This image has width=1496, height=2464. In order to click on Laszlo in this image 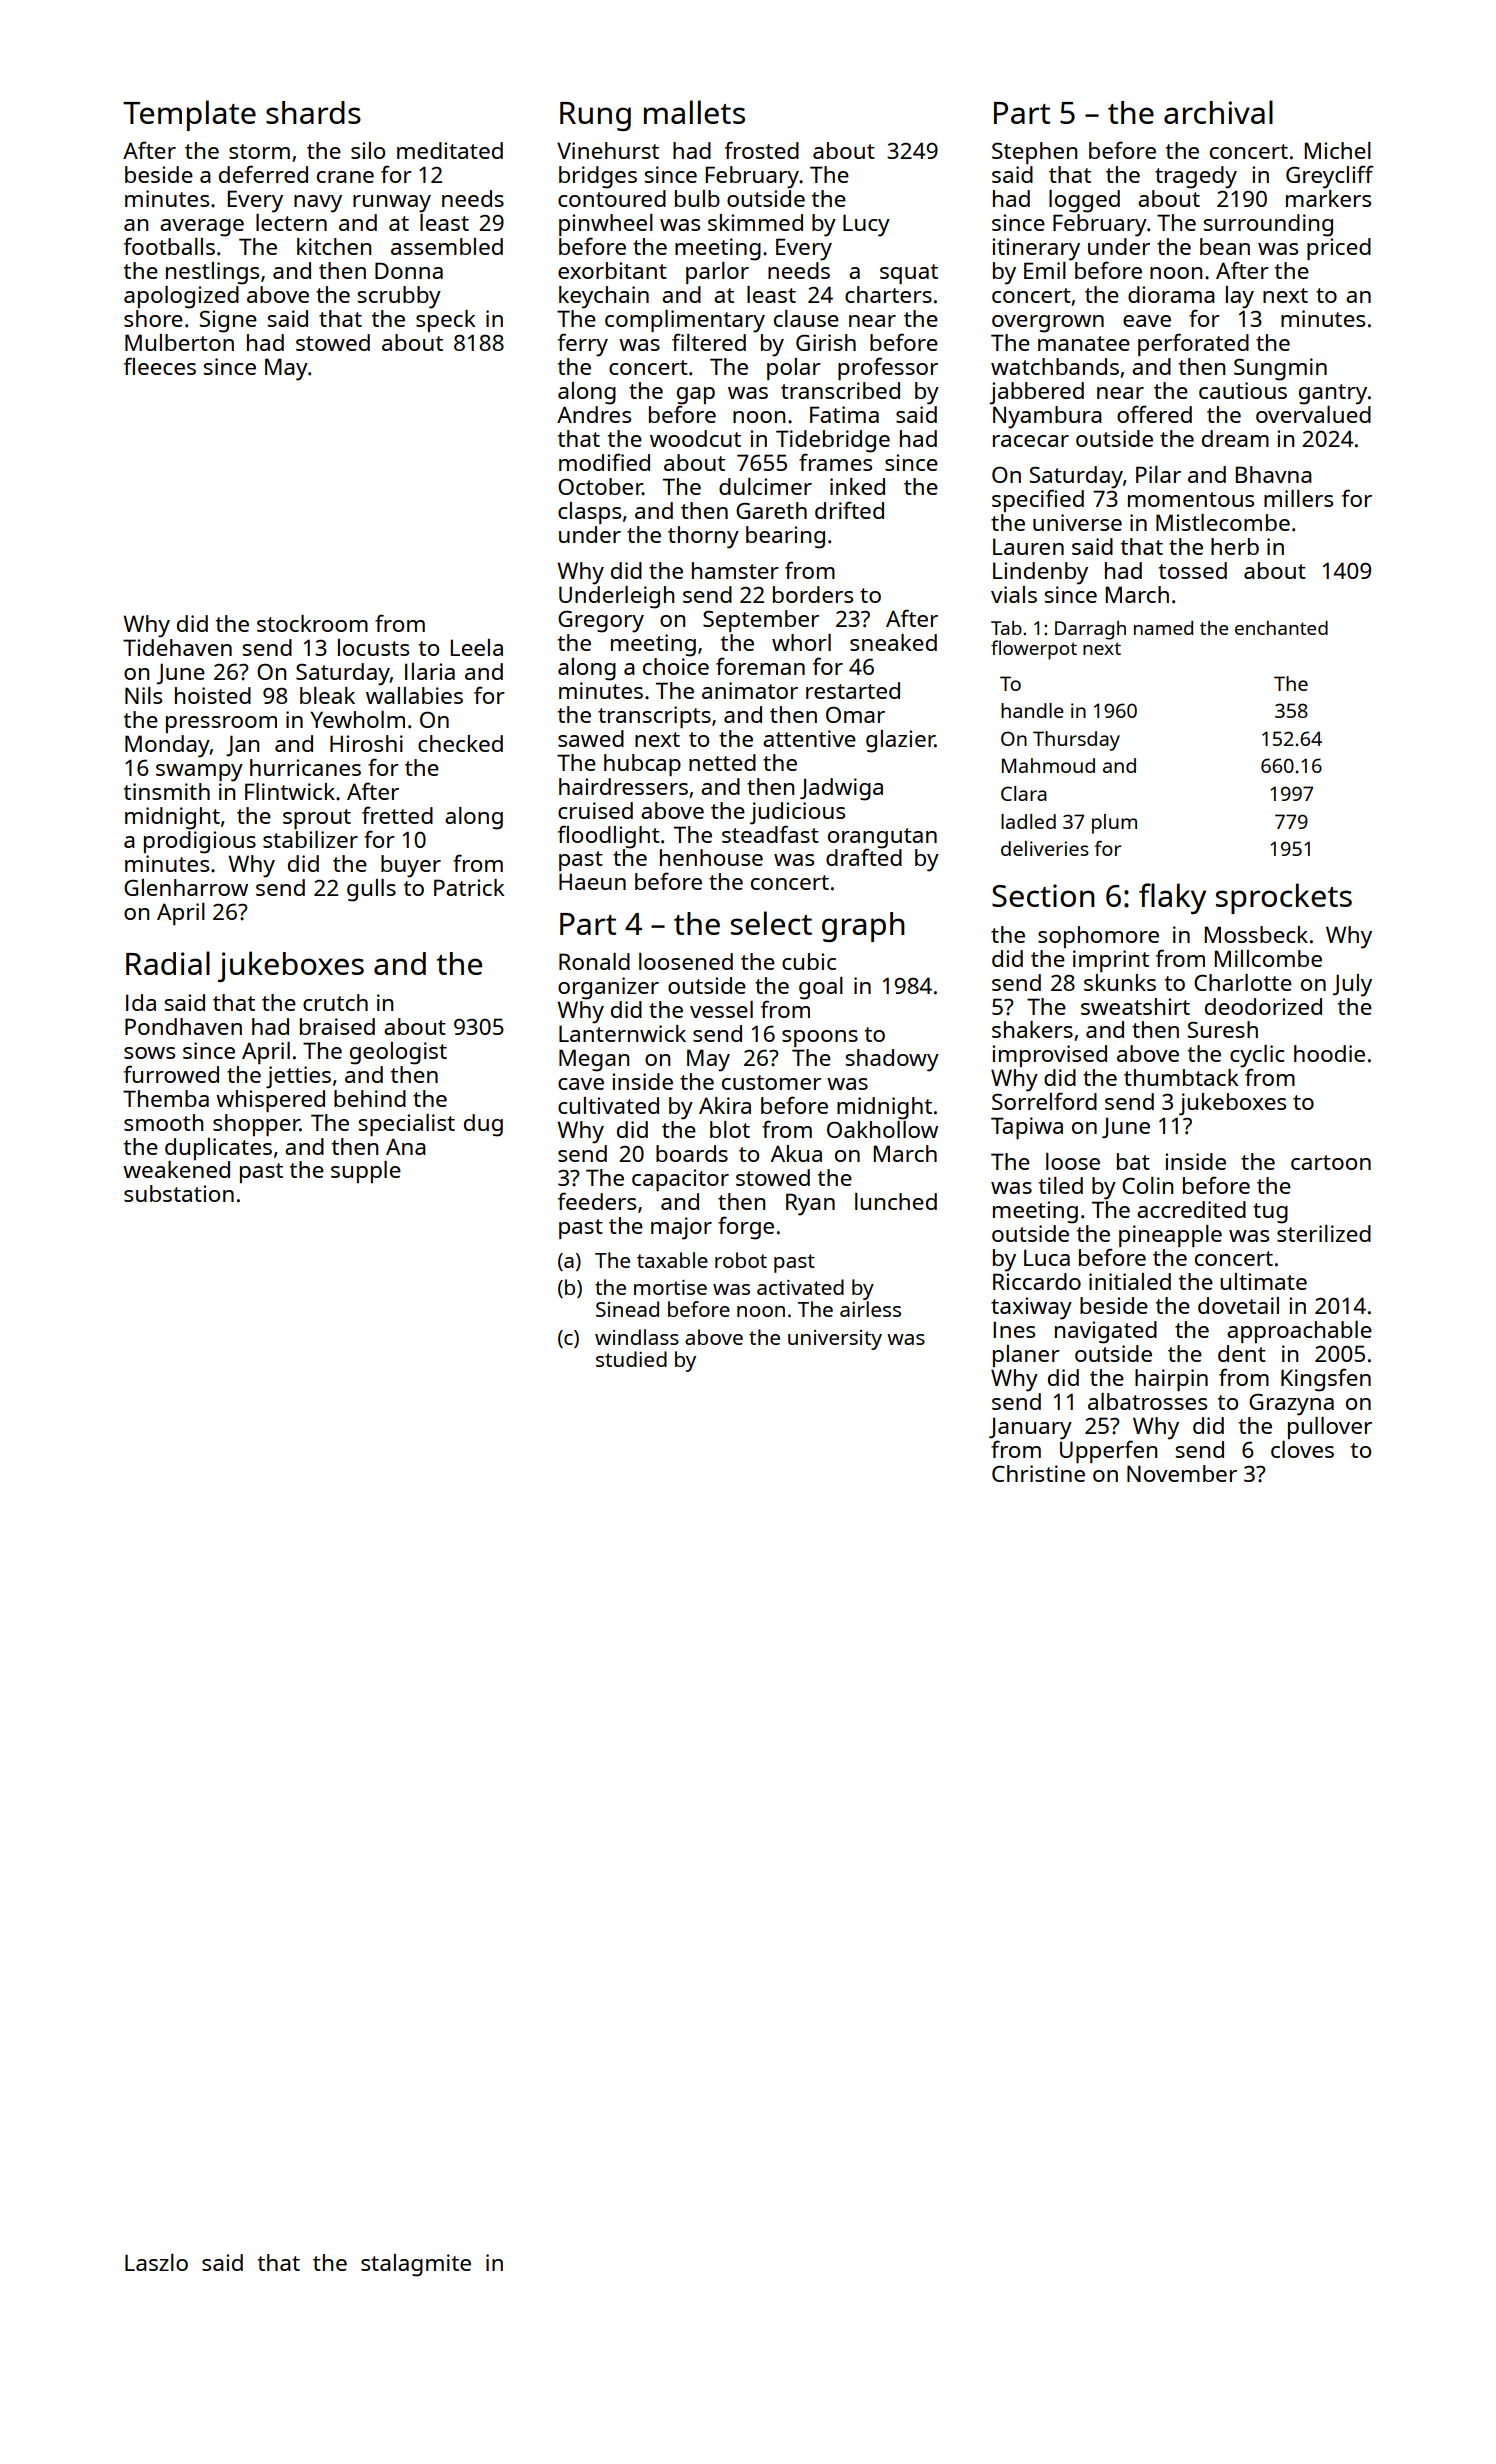, I will do `click(156, 2262)`.
